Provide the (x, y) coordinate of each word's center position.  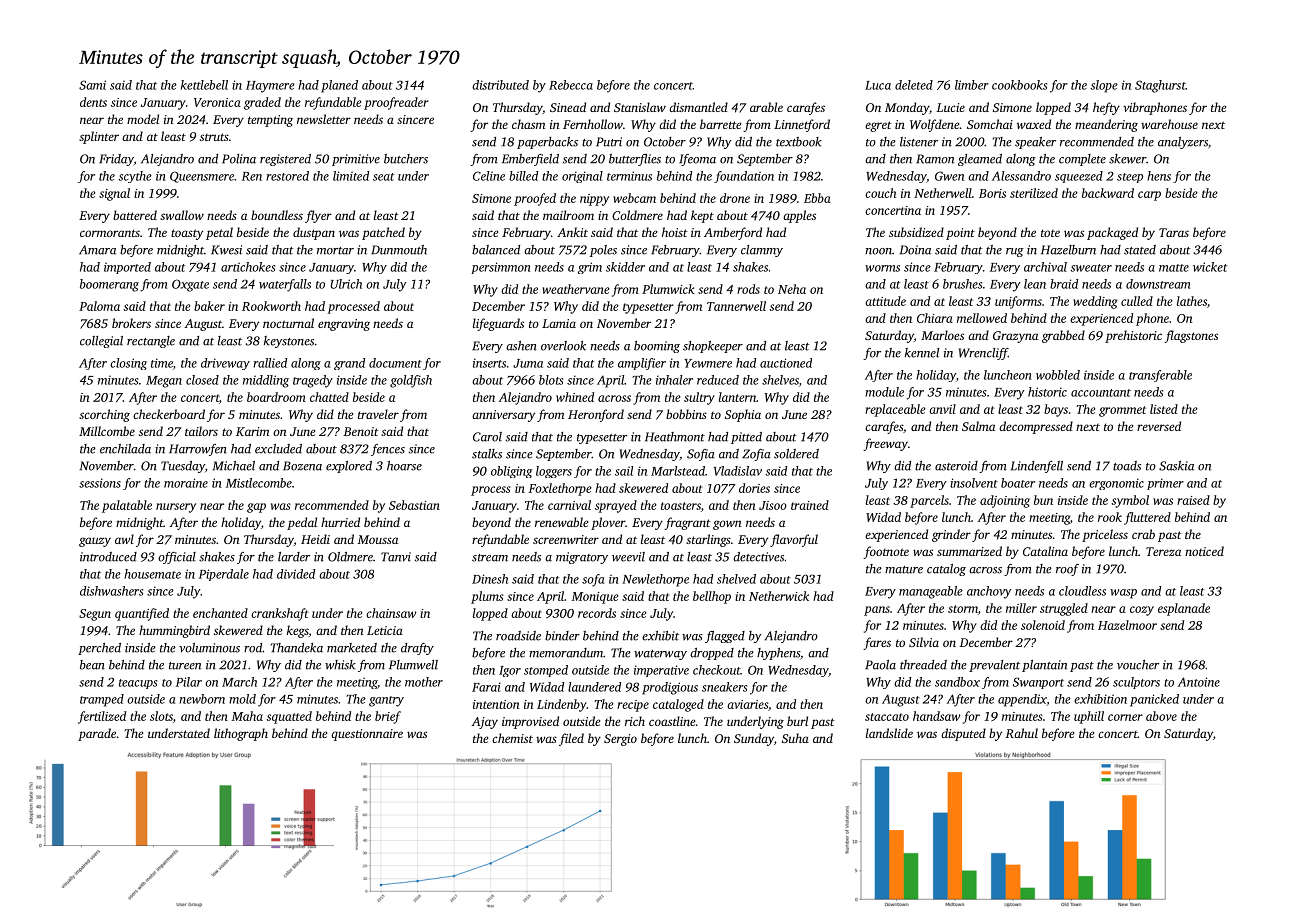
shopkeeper (713, 347)
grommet (1122, 411)
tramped (102, 700)
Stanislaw (640, 107)
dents (93, 102)
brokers (131, 323)
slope (1104, 86)
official (177, 558)
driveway (225, 364)
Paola (880, 665)
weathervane (576, 289)
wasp (1123, 594)
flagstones (1191, 336)
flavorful (794, 540)
